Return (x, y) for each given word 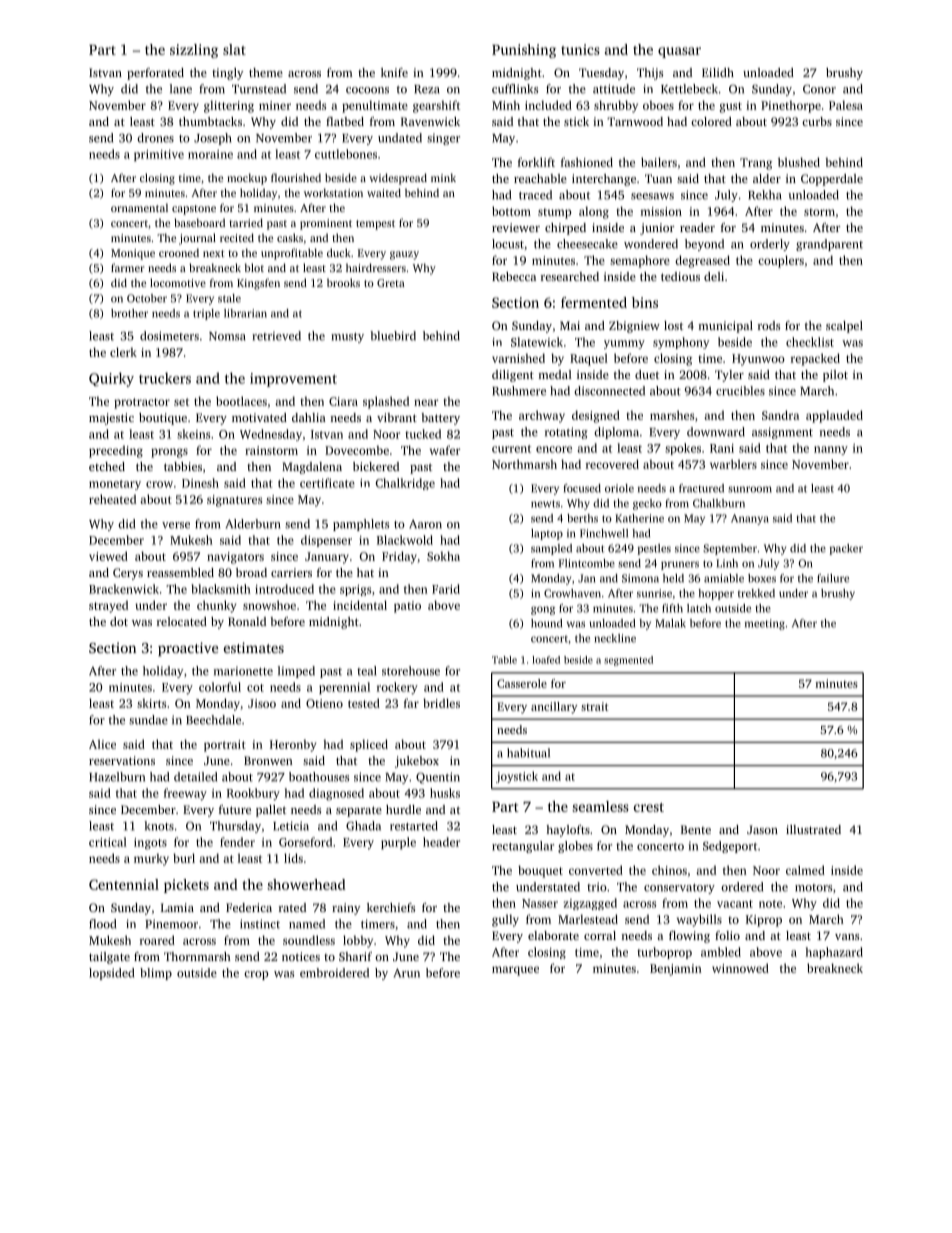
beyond (704, 245)
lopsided (111, 974)
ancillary (554, 708)
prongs (169, 453)
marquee (515, 971)
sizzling (194, 51)
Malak (670, 623)
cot (255, 688)
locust (508, 244)
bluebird (393, 336)
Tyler (729, 376)
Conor (819, 89)
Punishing (524, 51)
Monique (133, 254)
